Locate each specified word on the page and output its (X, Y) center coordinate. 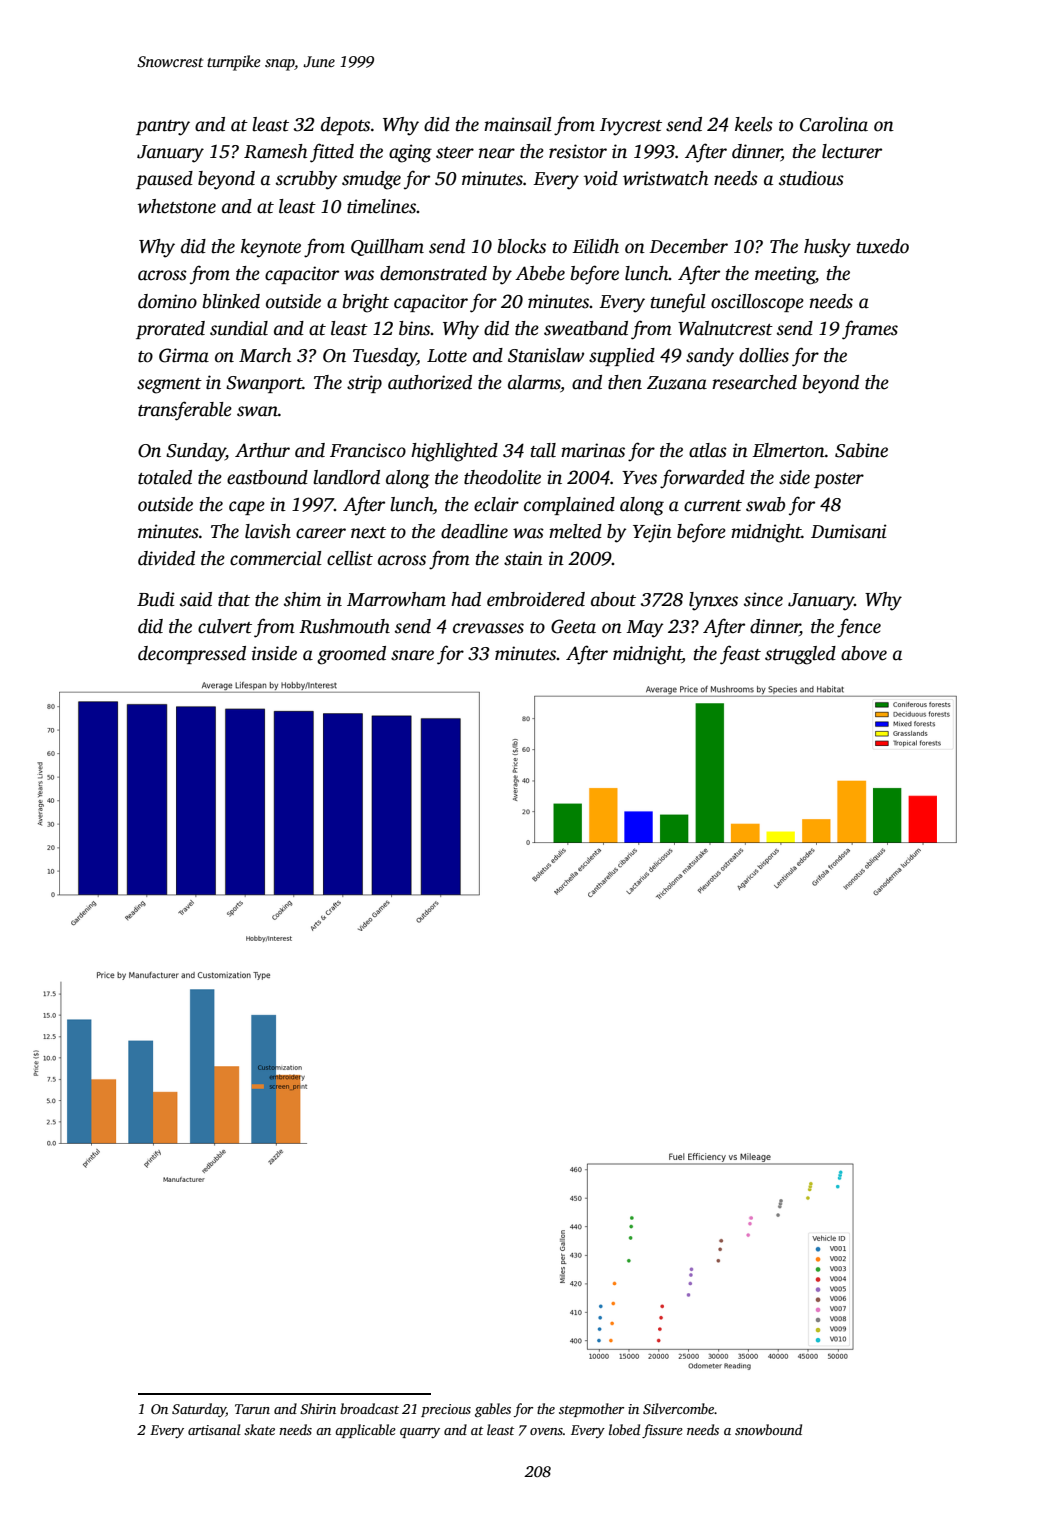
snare (412, 655)
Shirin (318, 1408)
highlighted (454, 452)
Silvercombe (679, 1408)
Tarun (252, 1409)
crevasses (488, 628)
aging (410, 153)
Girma (184, 355)
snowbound (768, 1429)
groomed (351, 655)
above (864, 653)
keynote (271, 248)
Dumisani (849, 531)
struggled (800, 655)
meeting (785, 275)
